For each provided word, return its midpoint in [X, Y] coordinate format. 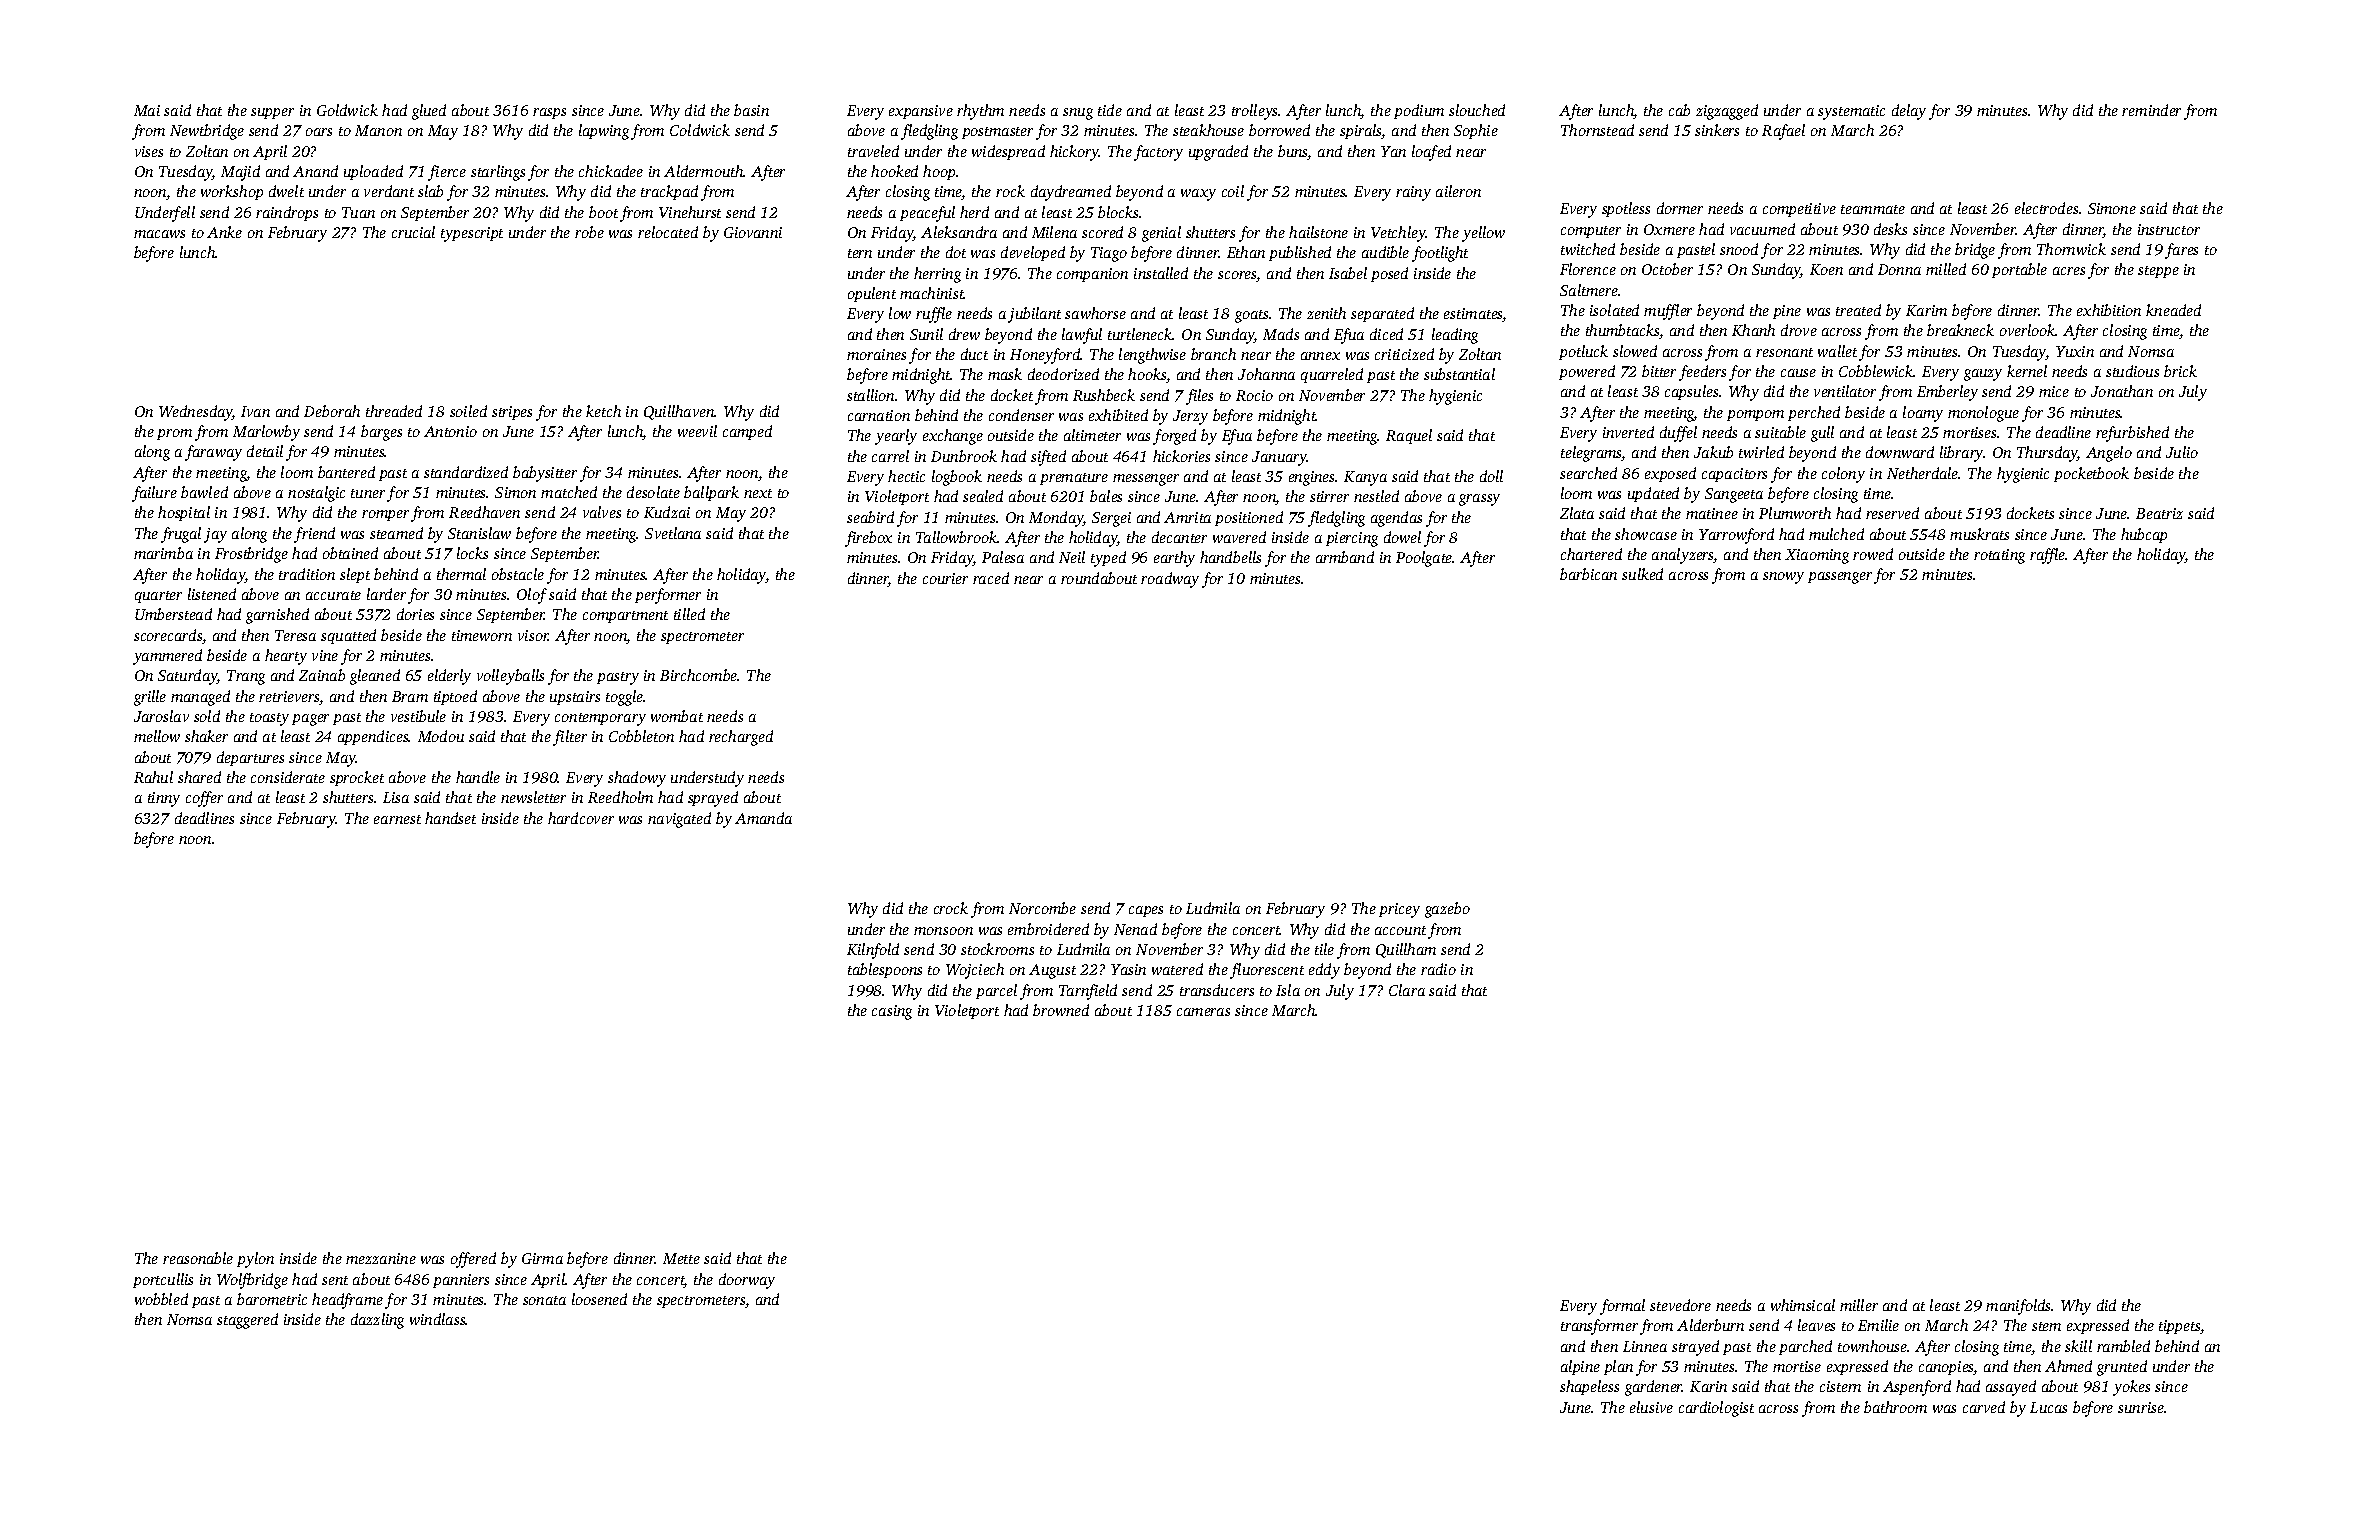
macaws [159, 234]
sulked [1642, 574]
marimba [163, 553]
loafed [1431, 153]
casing [892, 1012]
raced [991, 578]
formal [1622, 1307]
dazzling [377, 1321]
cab [1679, 110]
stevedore [1680, 1305]
